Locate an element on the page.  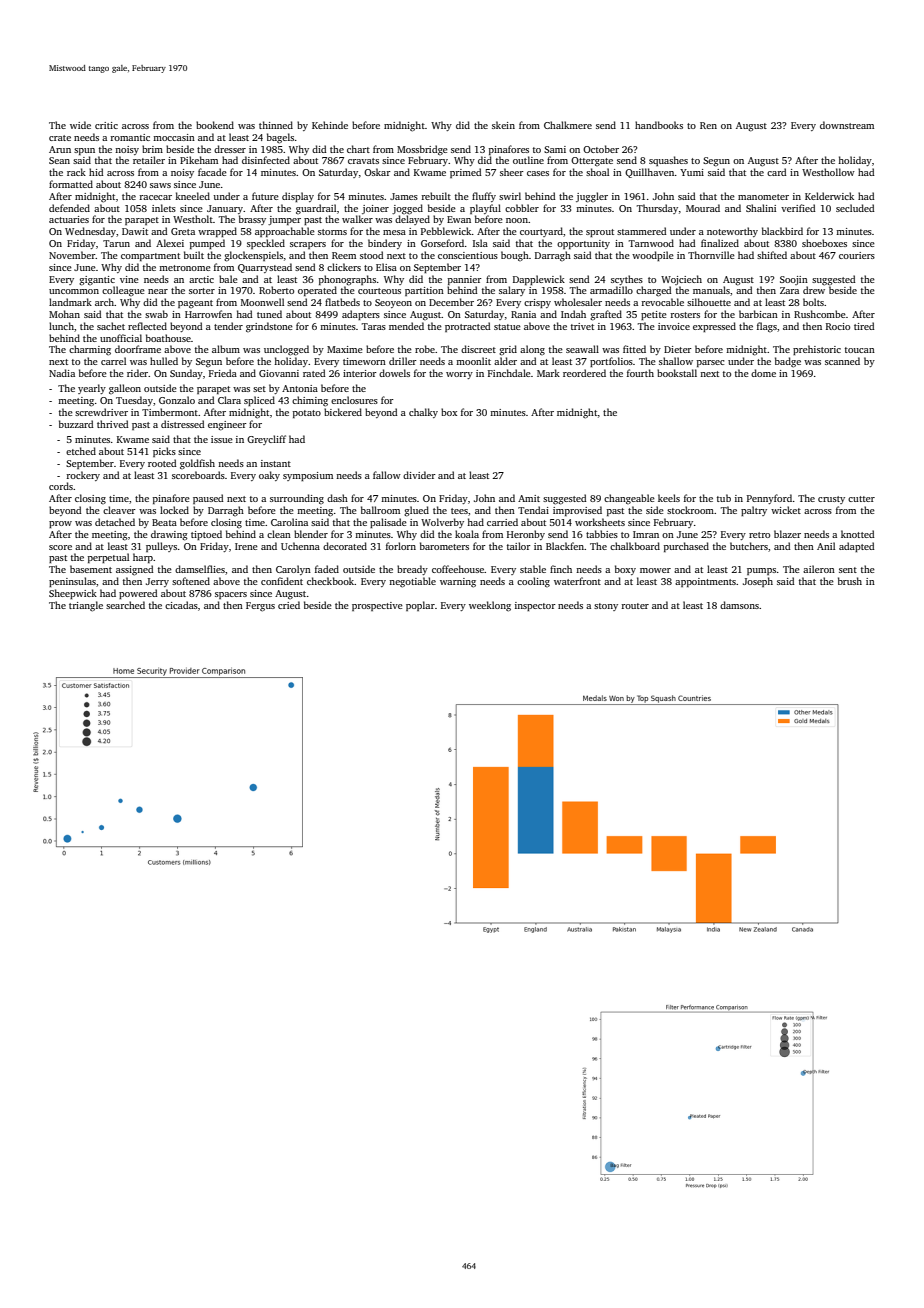
skein is located at coordinates (503, 125).
